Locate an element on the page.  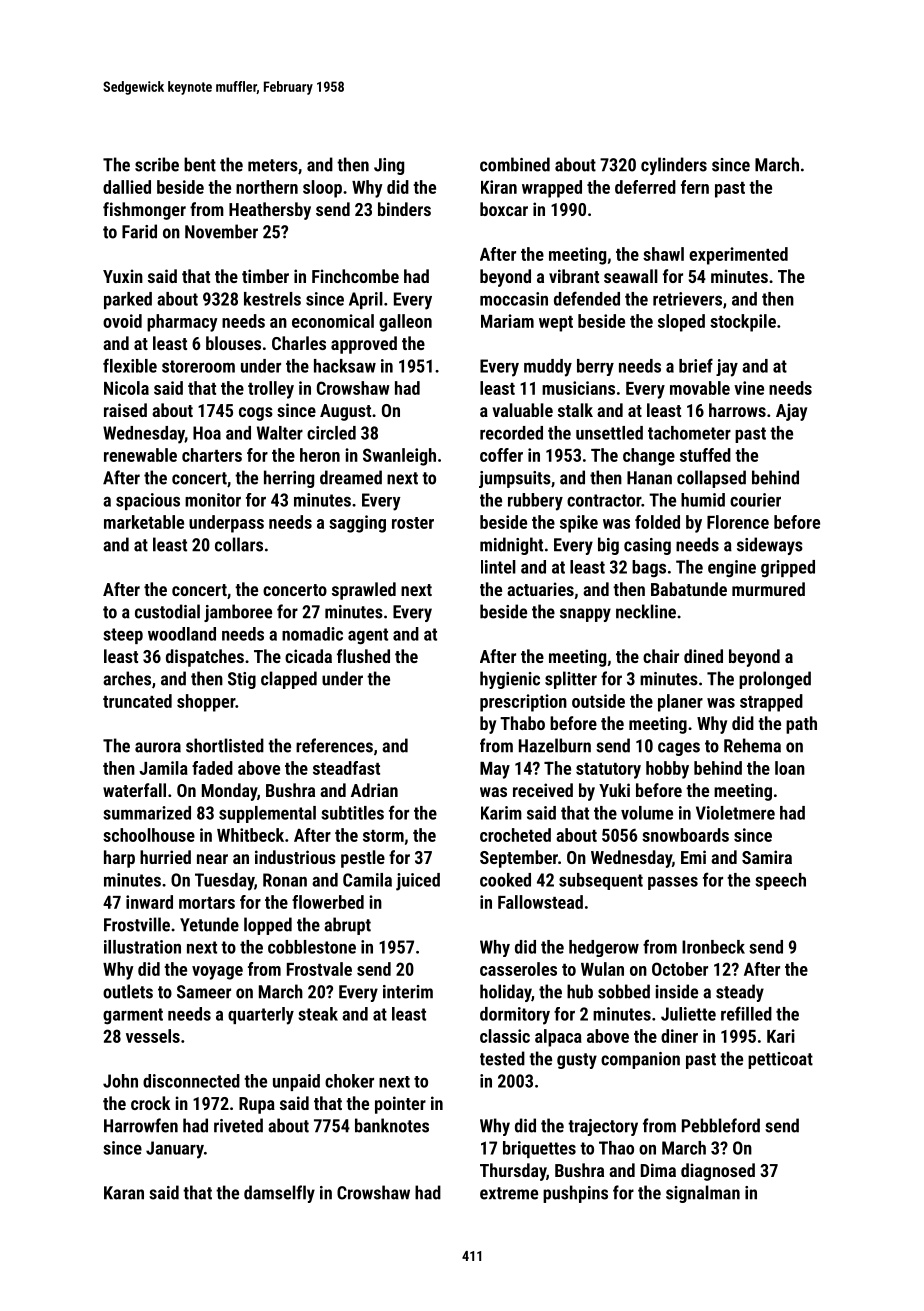
Harrowfen is located at coordinates (141, 1125).
